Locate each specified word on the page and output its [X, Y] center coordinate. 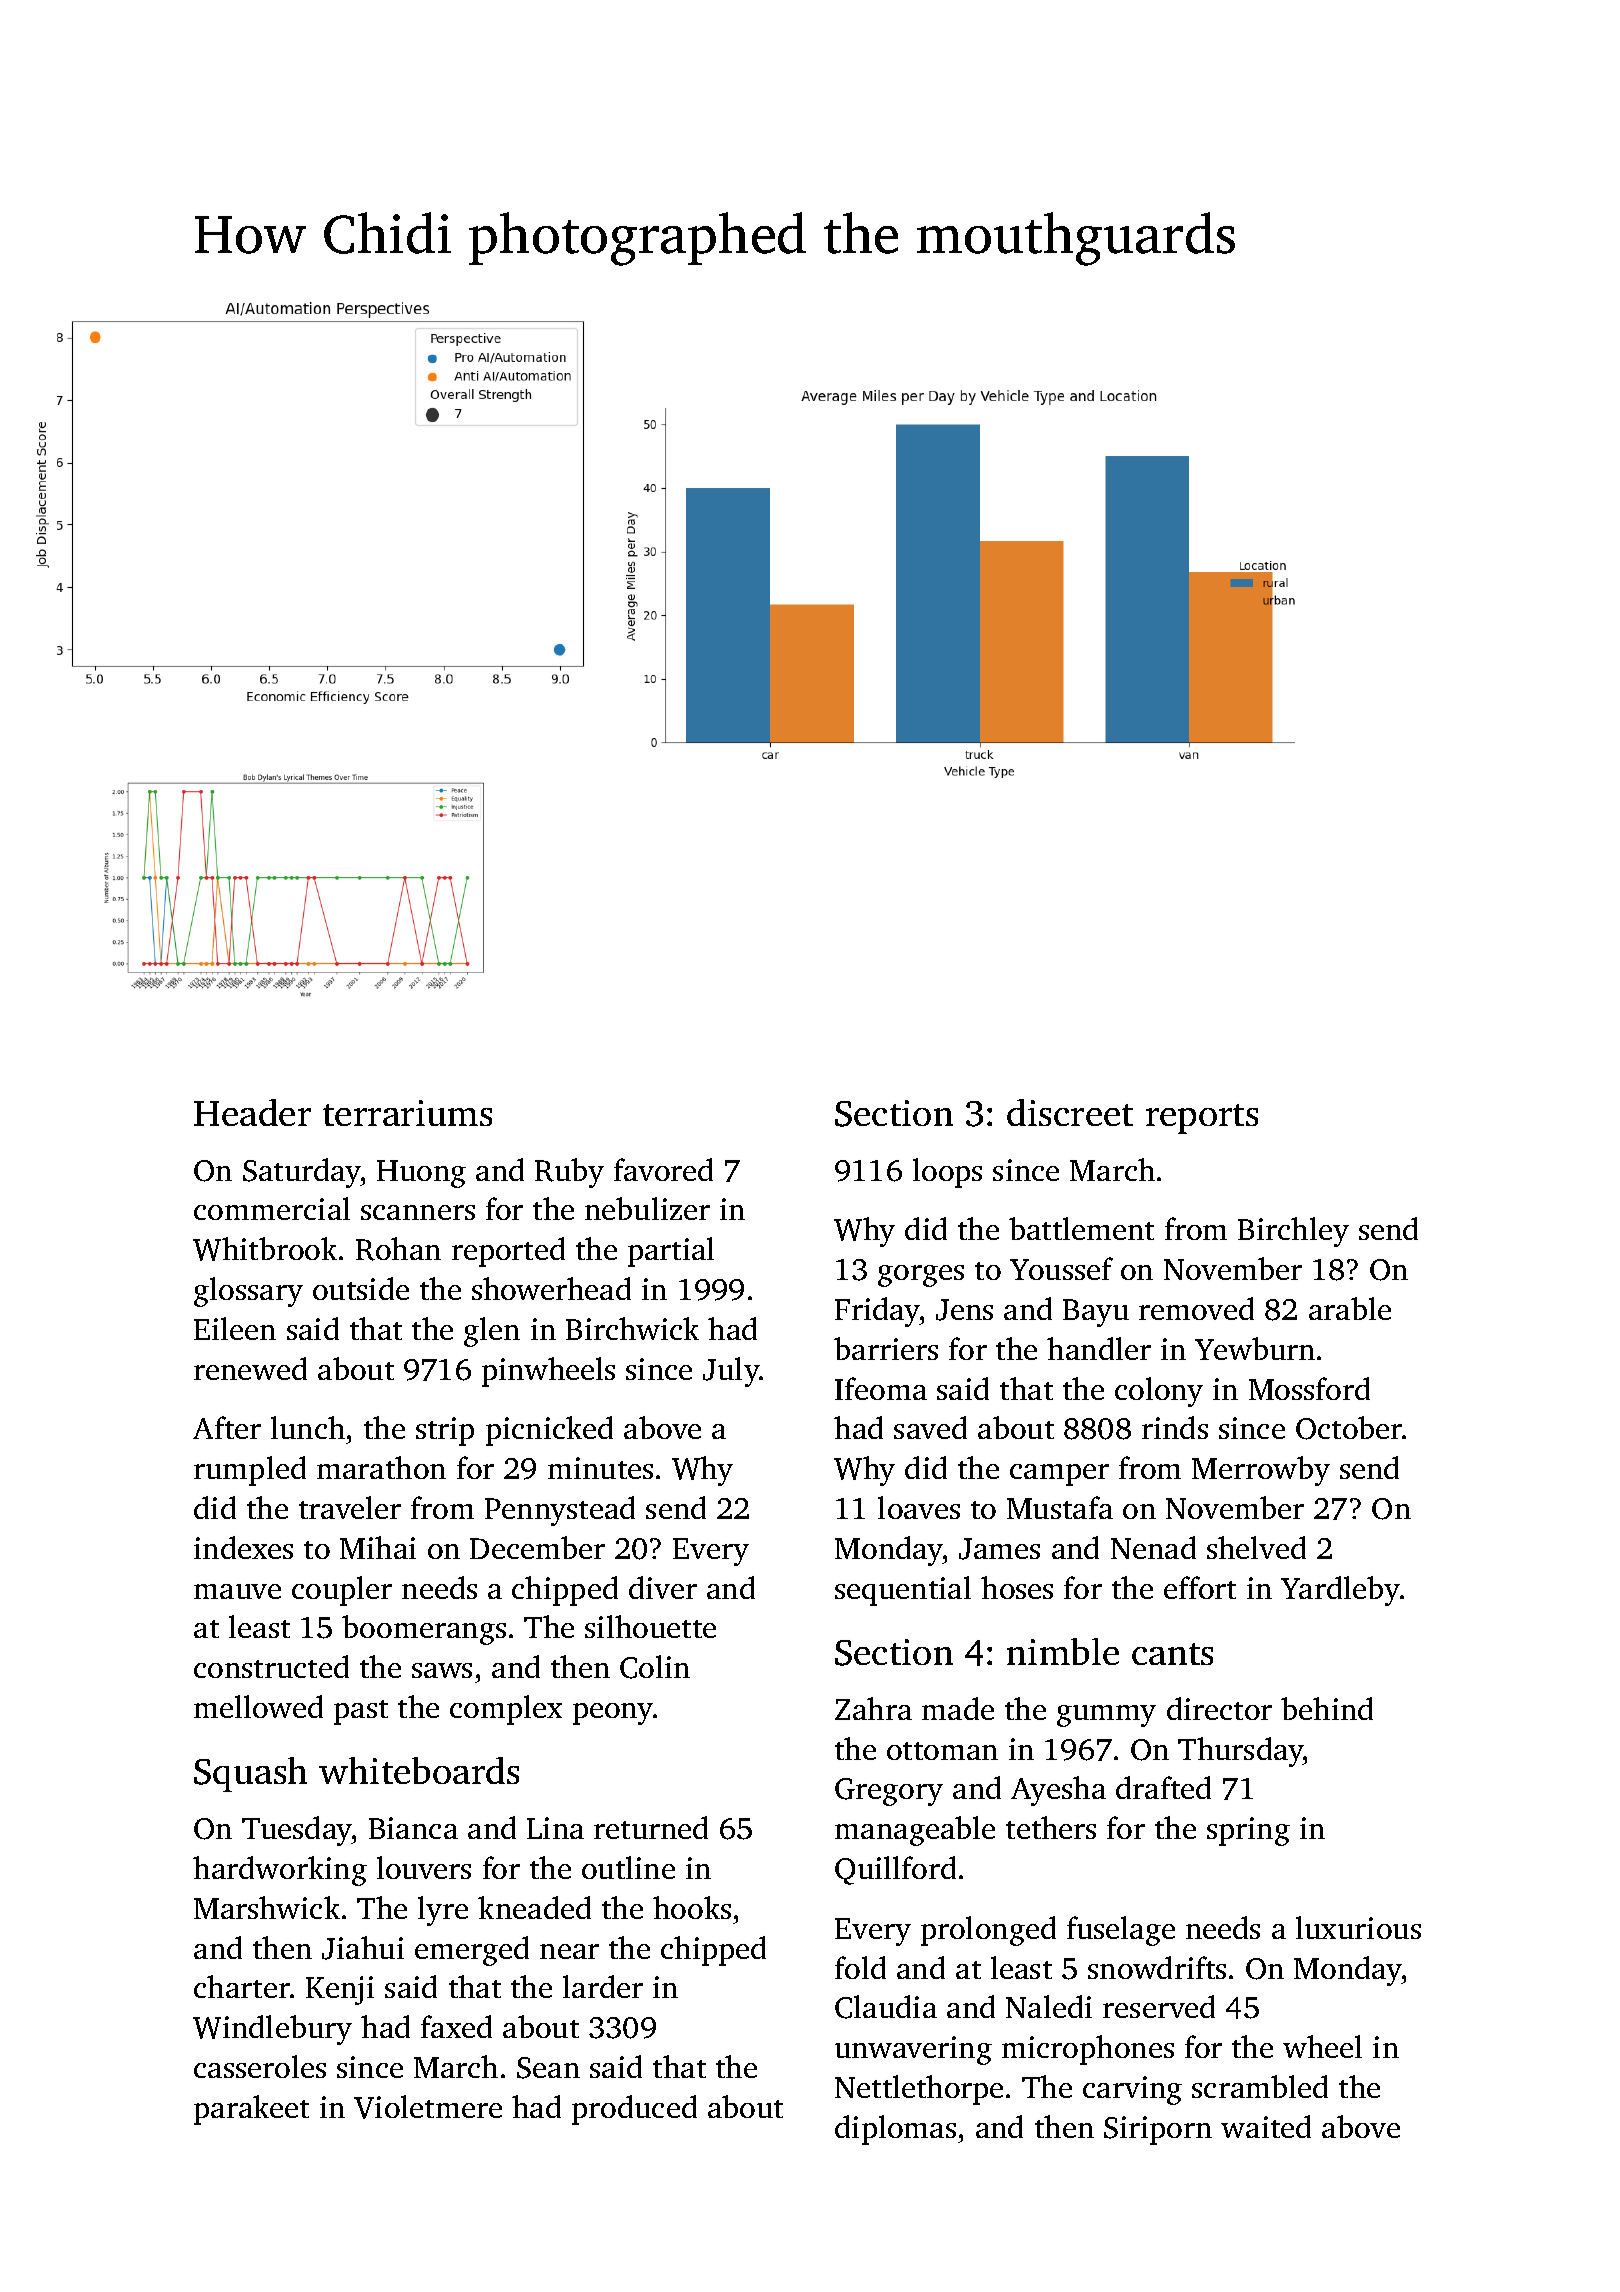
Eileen [235, 1328]
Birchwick [632, 1328]
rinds [1175, 1427]
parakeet [251, 2110]
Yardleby [1340, 1591]
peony [613, 1714]
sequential [903, 1591]
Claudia [886, 2007]
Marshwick [267, 1907]
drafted [1163, 1787]
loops [947, 1173]
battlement [1081, 1228]
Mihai [378, 1547]
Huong [421, 1174]
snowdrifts [1157, 1967]
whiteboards [419, 1770]
